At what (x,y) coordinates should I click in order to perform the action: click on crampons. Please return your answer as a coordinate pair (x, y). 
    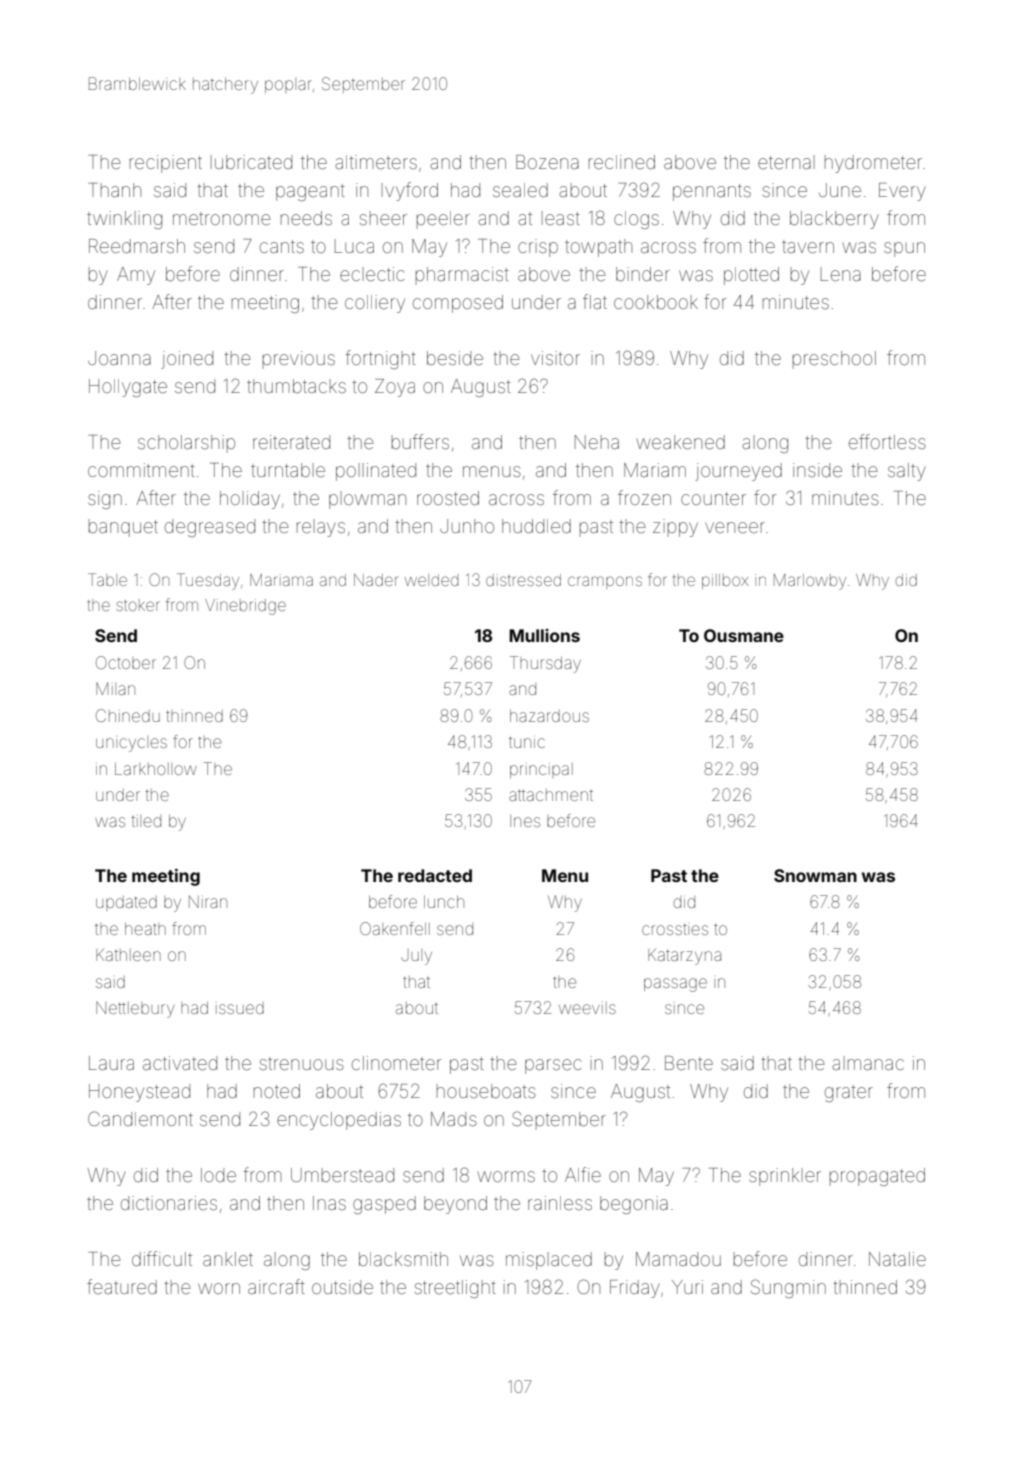
    Looking at the image, I should click on (605, 582).
